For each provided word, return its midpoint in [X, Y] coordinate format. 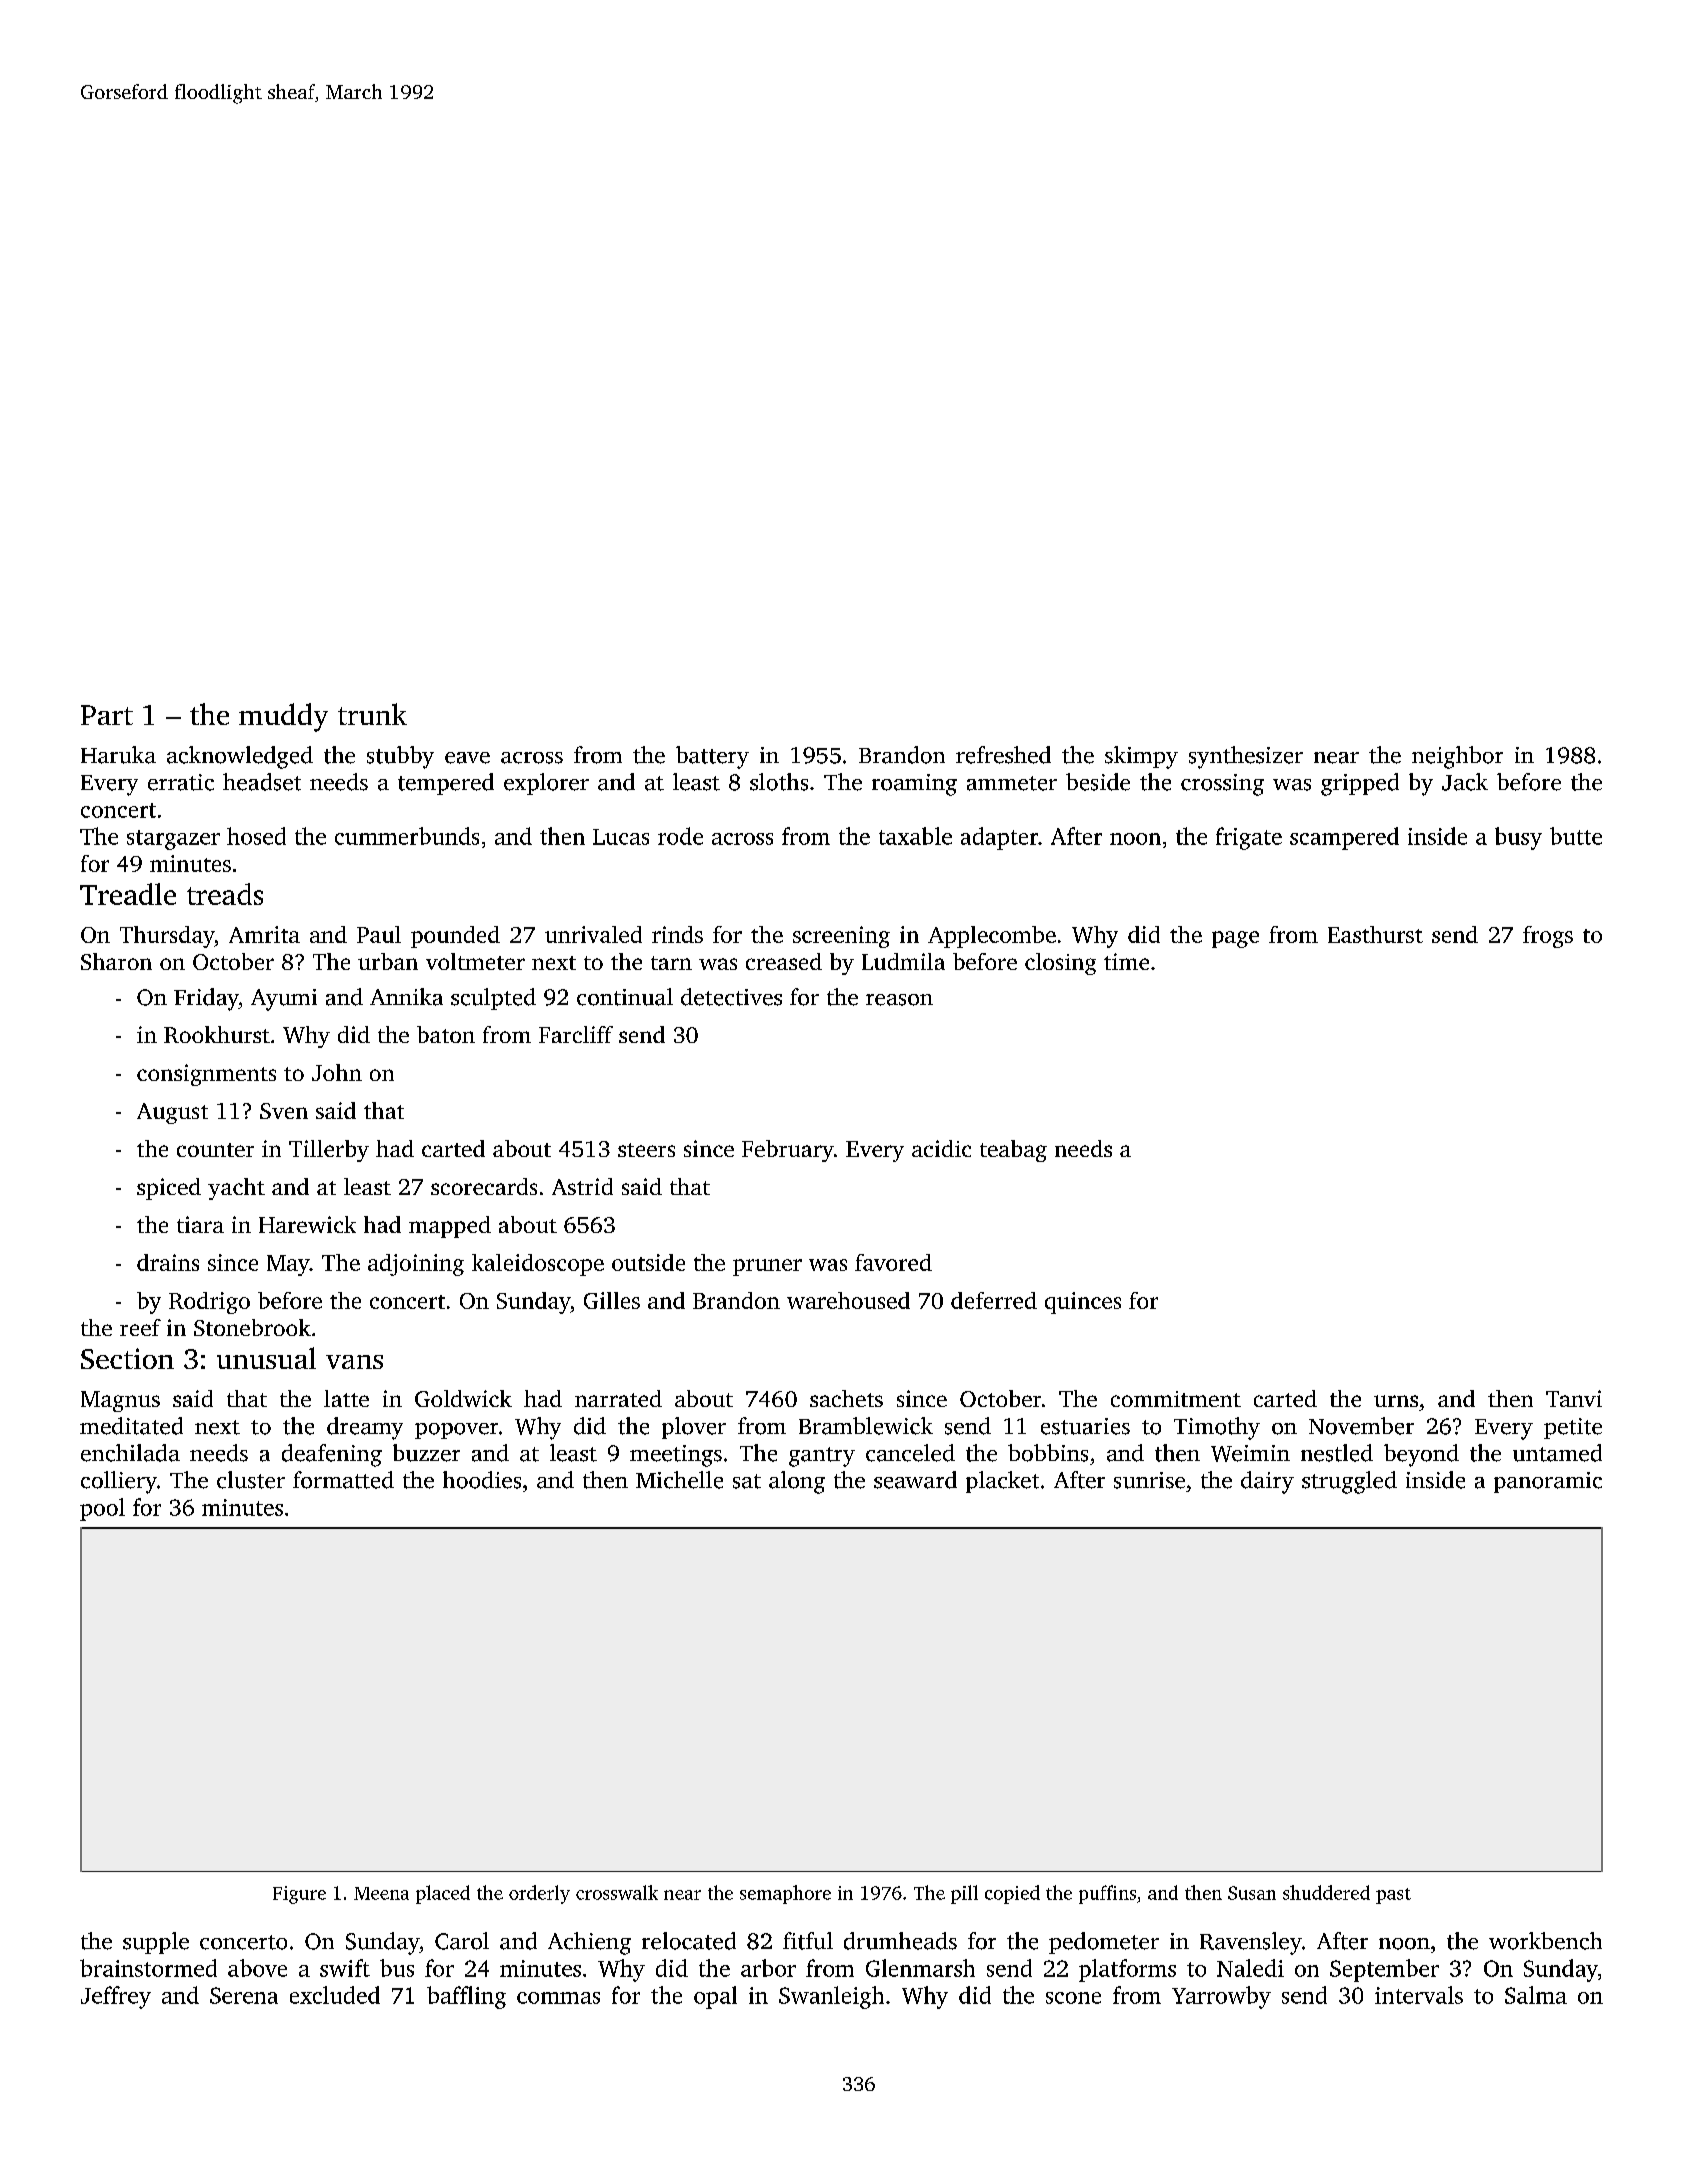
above [257, 1968]
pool [102, 1509]
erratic [181, 782]
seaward [915, 1480]
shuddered [1326, 1892]
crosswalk [617, 1892]
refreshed [1003, 755]
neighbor [1457, 757]
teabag [1013, 1151]
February [788, 1151]
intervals [1419, 1995]
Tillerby [329, 1151]
